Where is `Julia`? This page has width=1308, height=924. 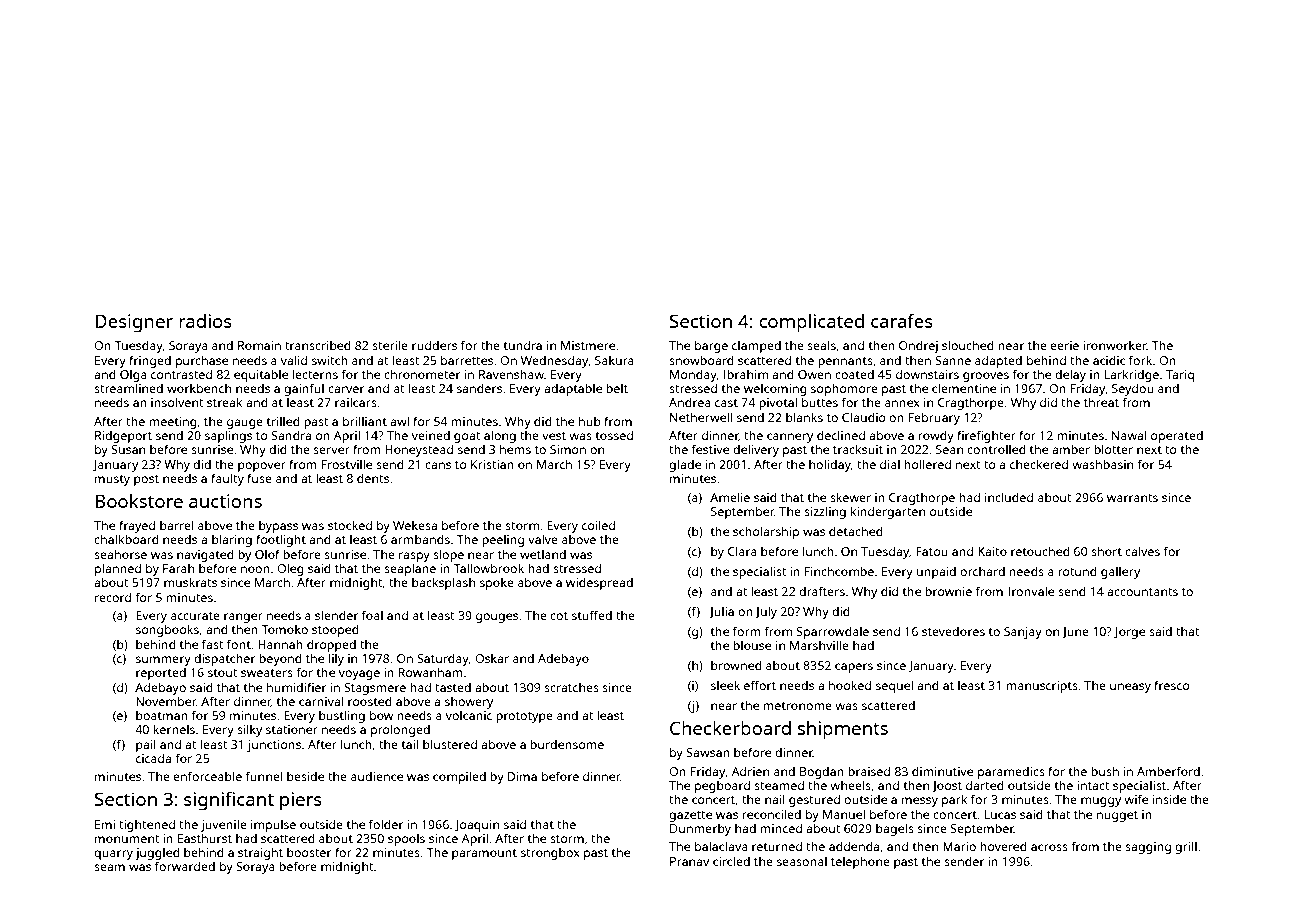 Julia is located at coordinates (721, 612).
